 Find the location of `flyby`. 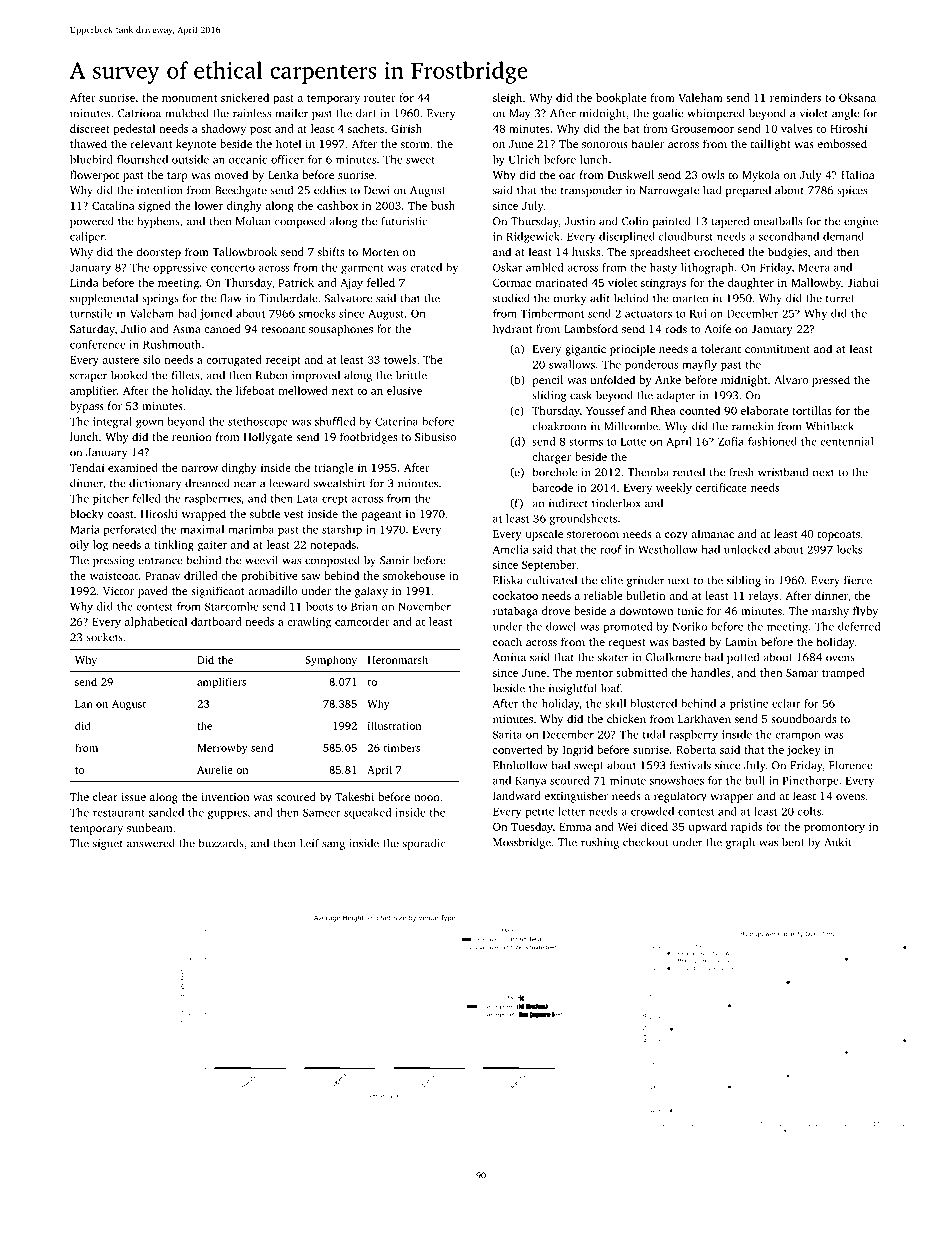

flyby is located at coordinates (865, 612).
